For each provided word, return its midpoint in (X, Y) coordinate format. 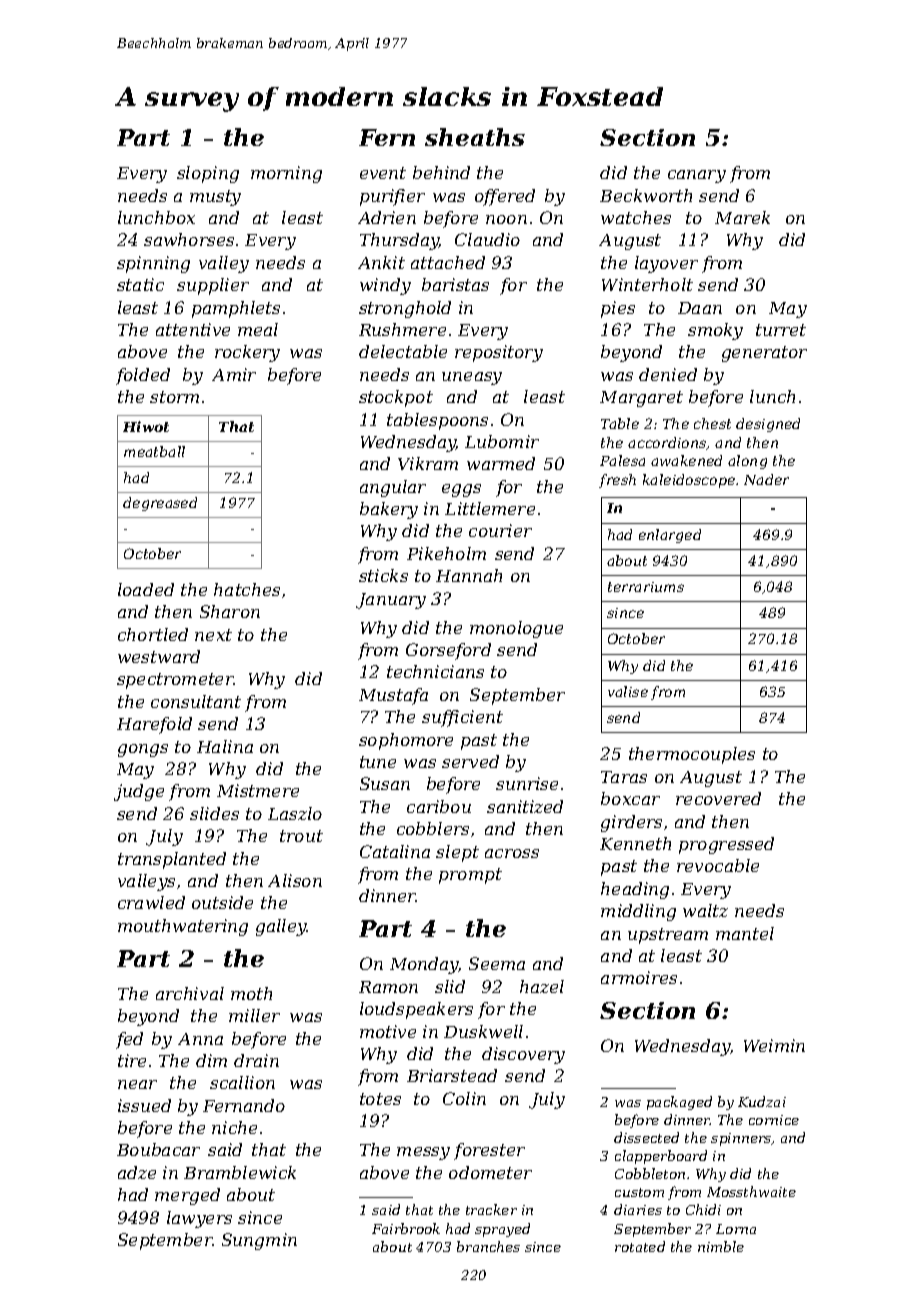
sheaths (475, 137)
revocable (718, 865)
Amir (234, 374)
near (137, 1084)
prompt (470, 876)
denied (668, 374)
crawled (151, 902)
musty (215, 198)
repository (499, 353)
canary (697, 176)
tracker (491, 1209)
